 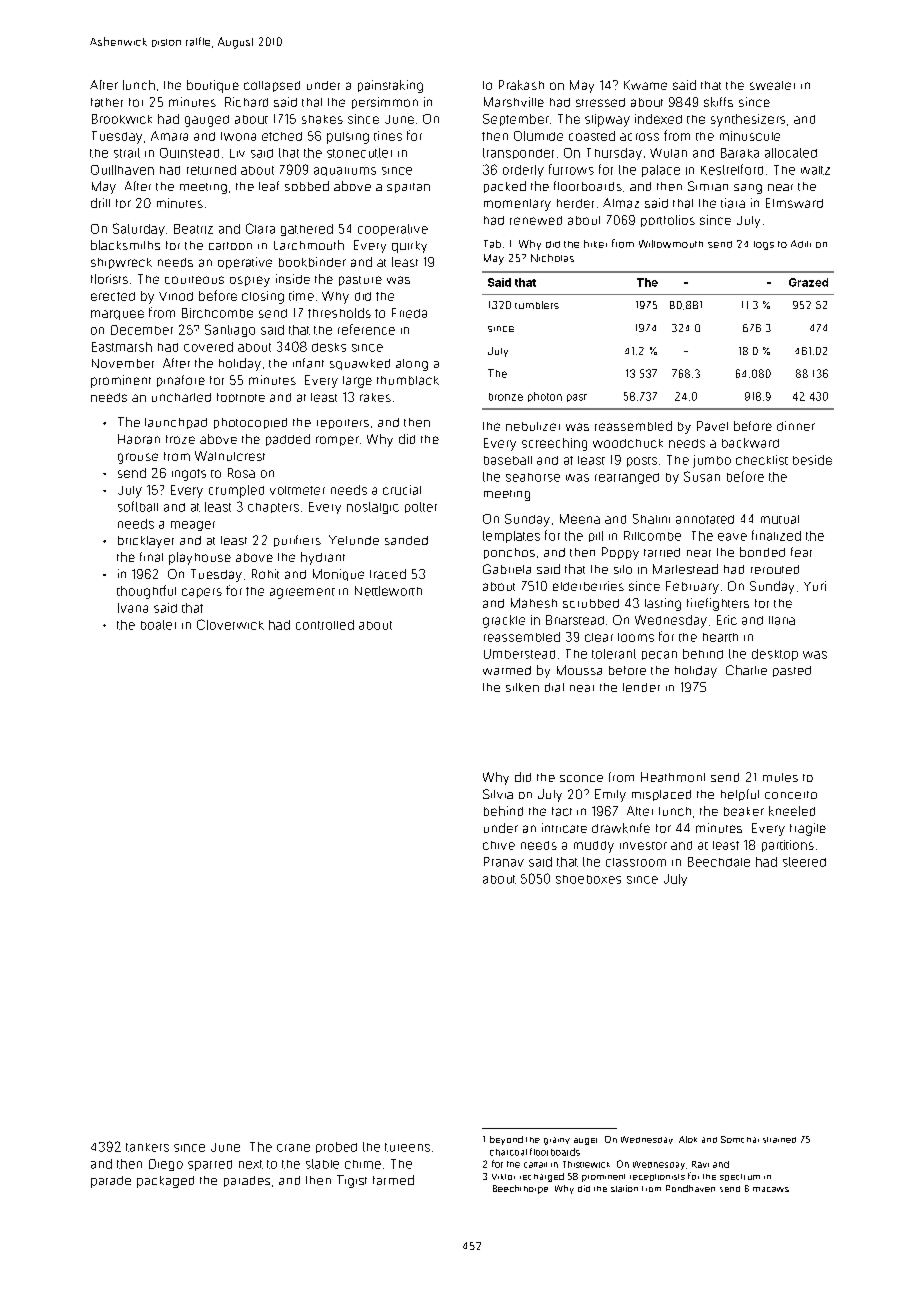 I want to click on dinner, so click(x=796, y=426).
